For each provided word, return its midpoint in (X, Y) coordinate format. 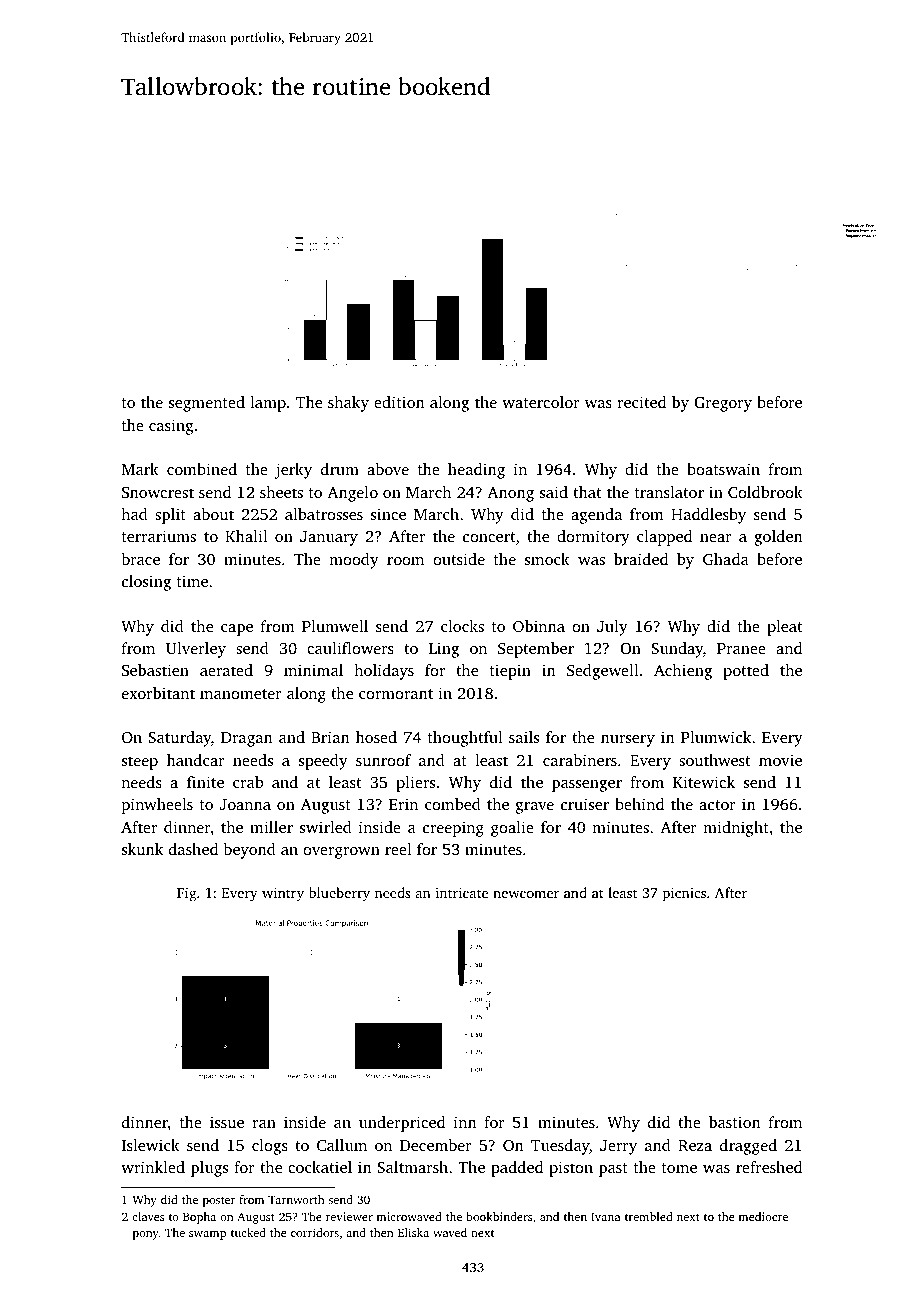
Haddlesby (708, 516)
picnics (684, 894)
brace (141, 559)
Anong (510, 494)
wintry (283, 894)
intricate (461, 893)
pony (146, 1235)
